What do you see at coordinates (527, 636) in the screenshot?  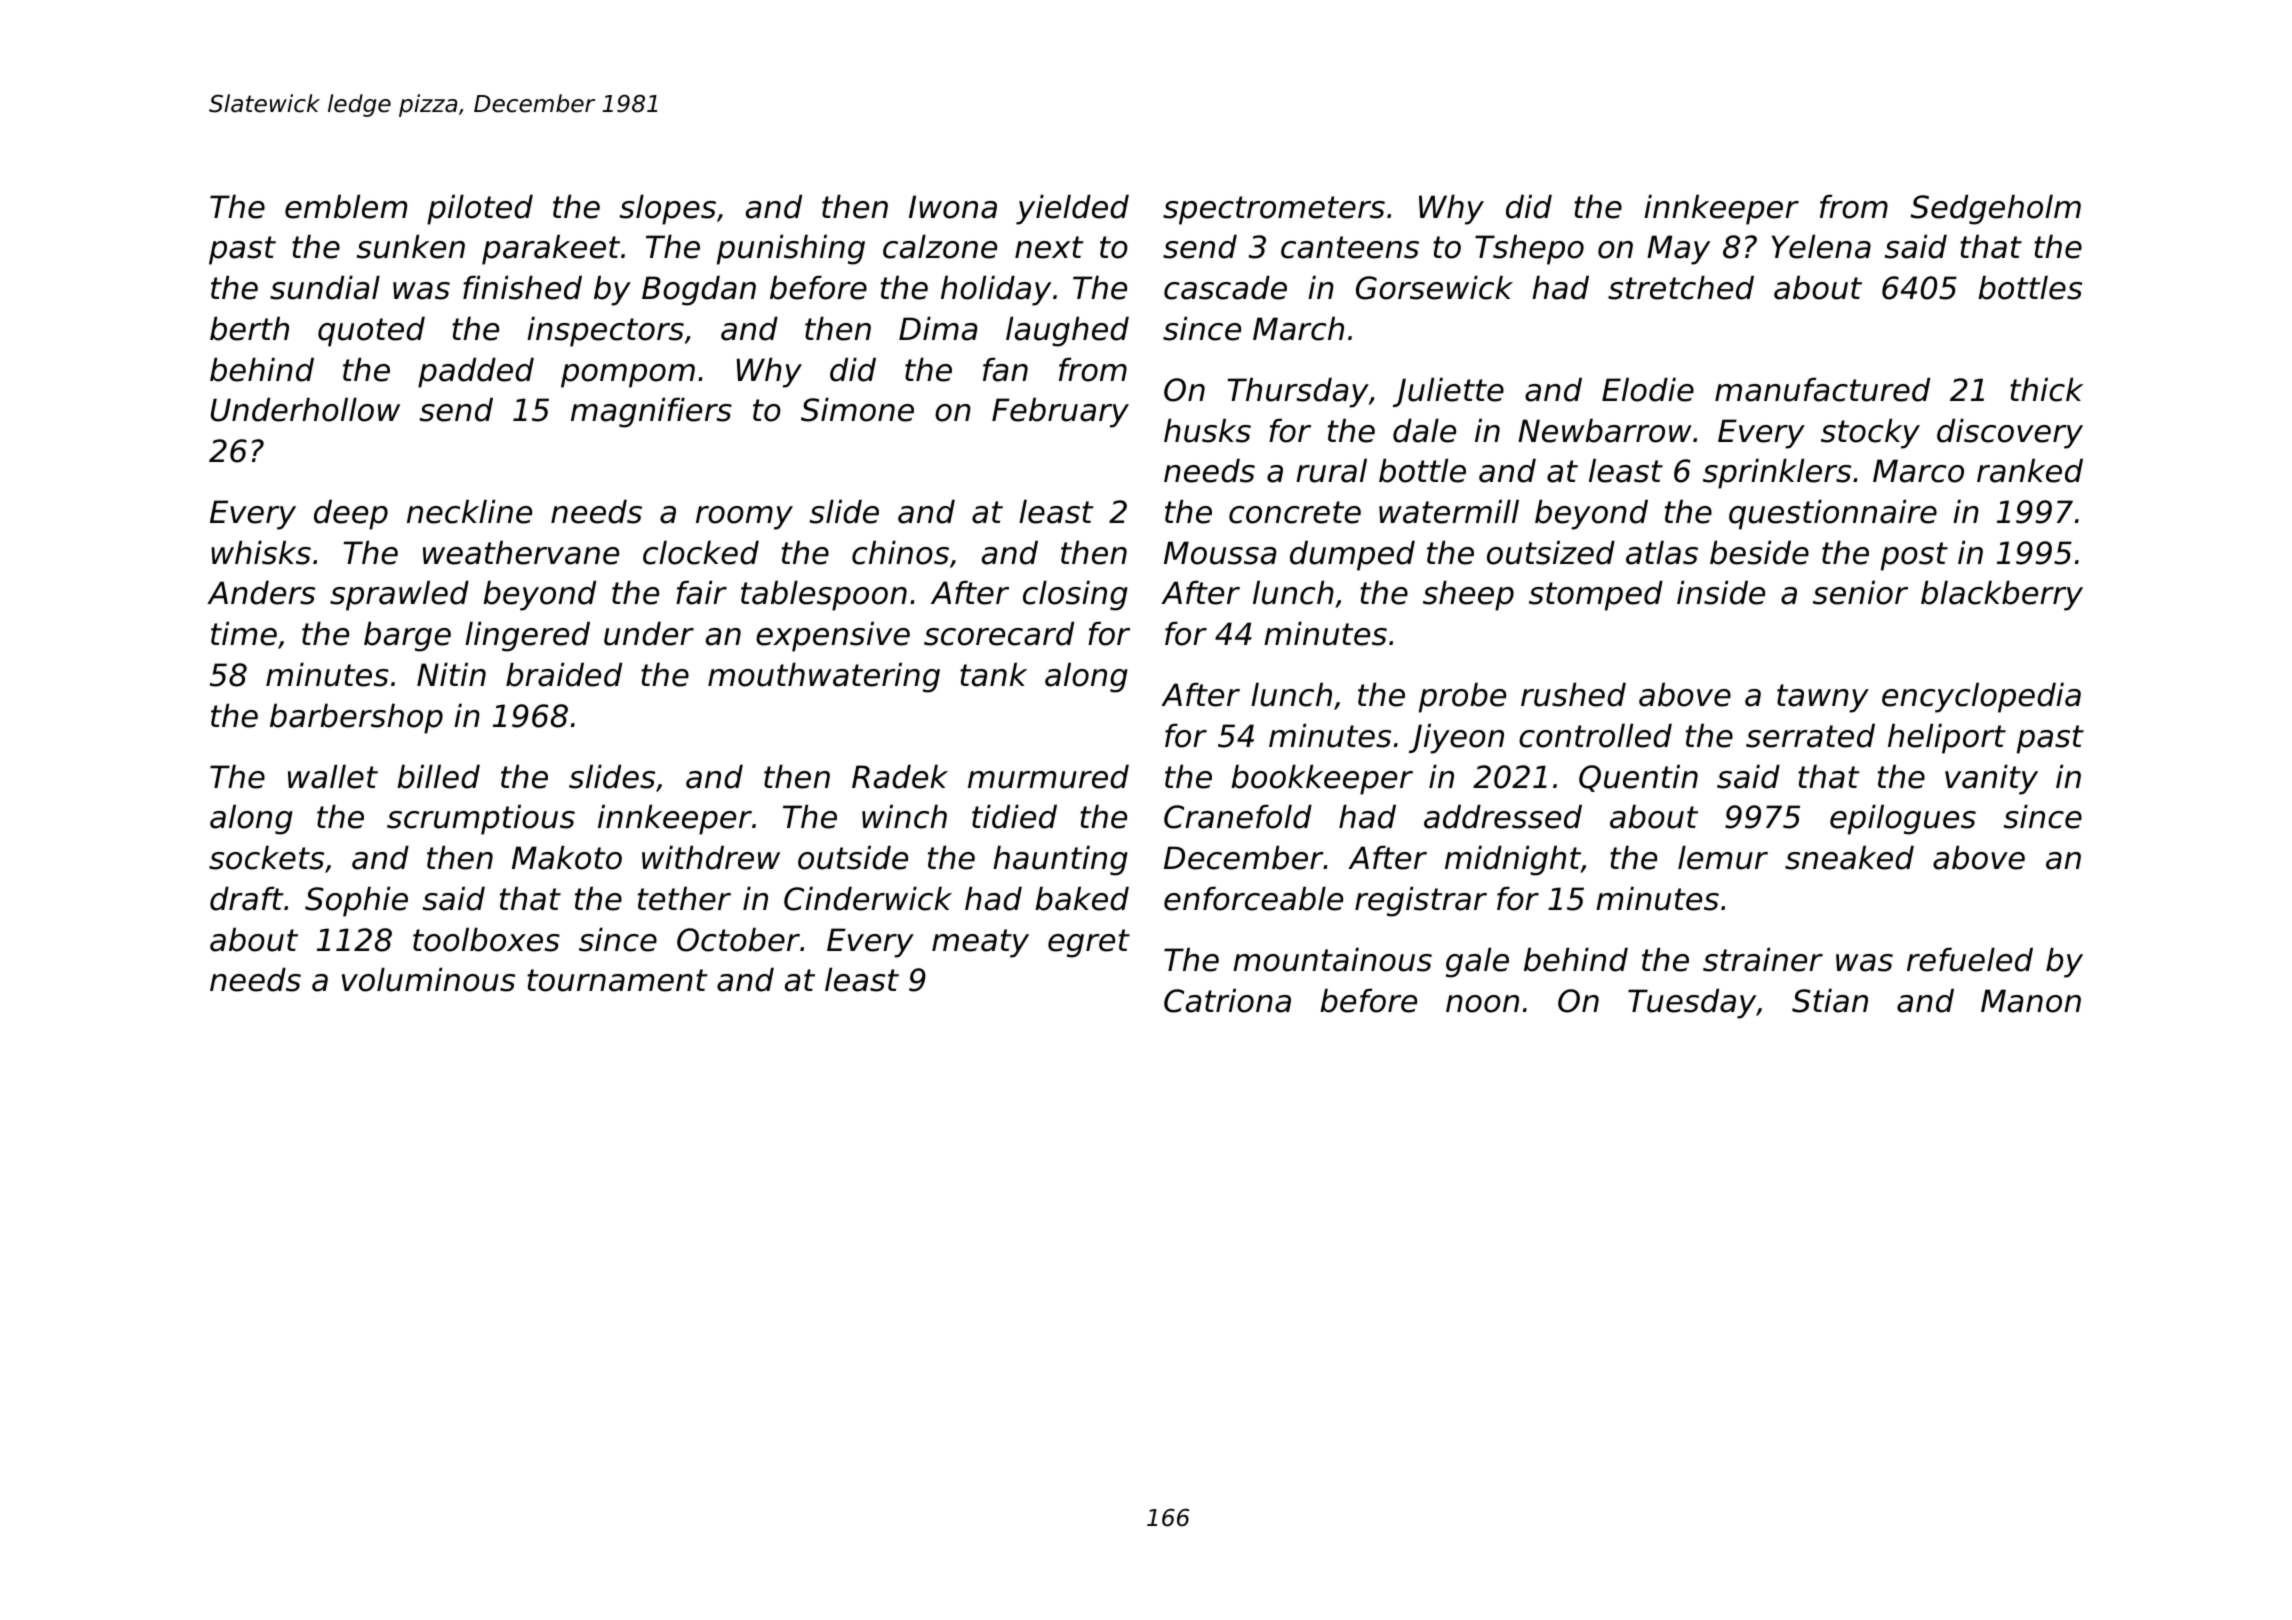 I see `lingered` at bounding box center [527, 636].
